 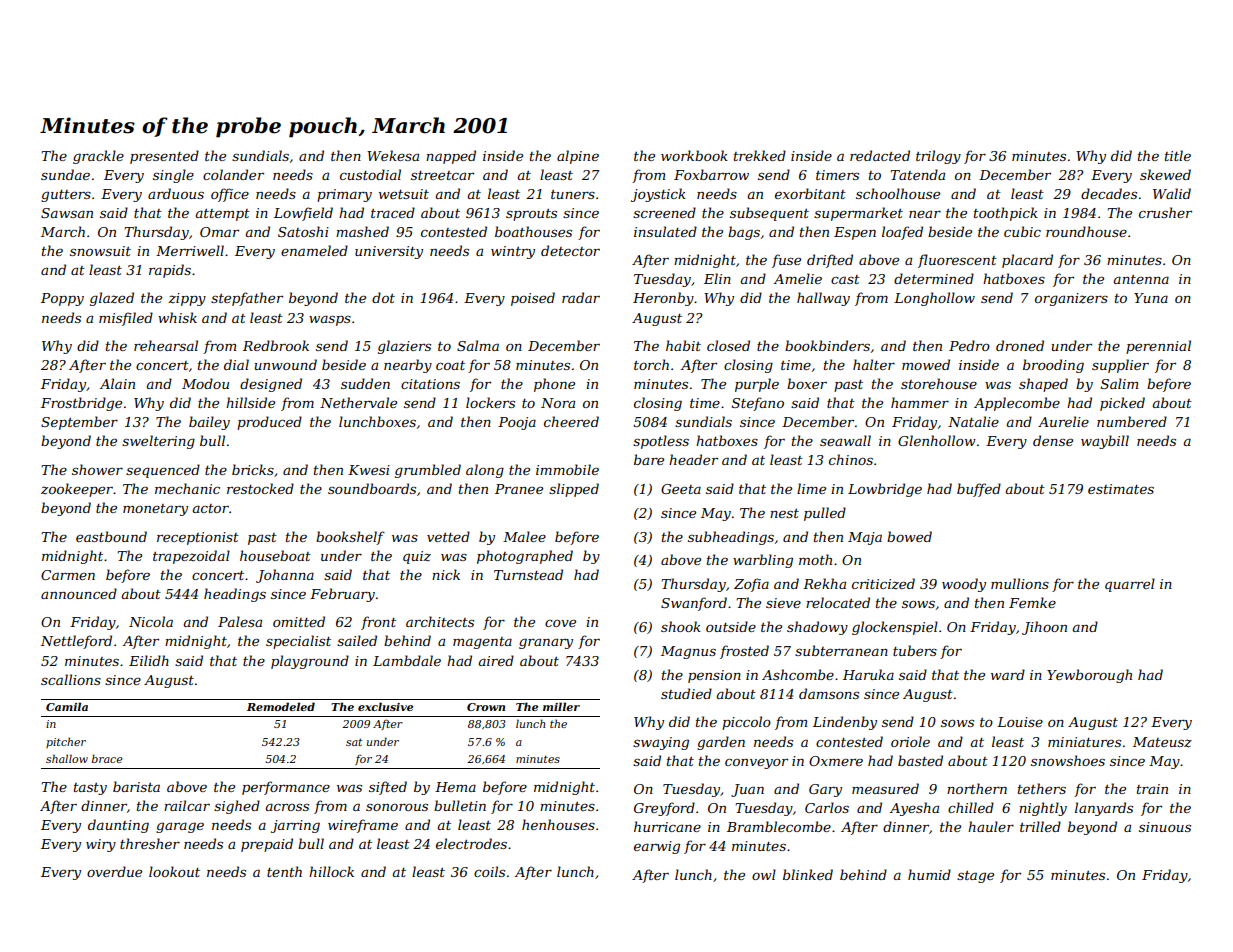 I want to click on along, so click(x=485, y=471).
